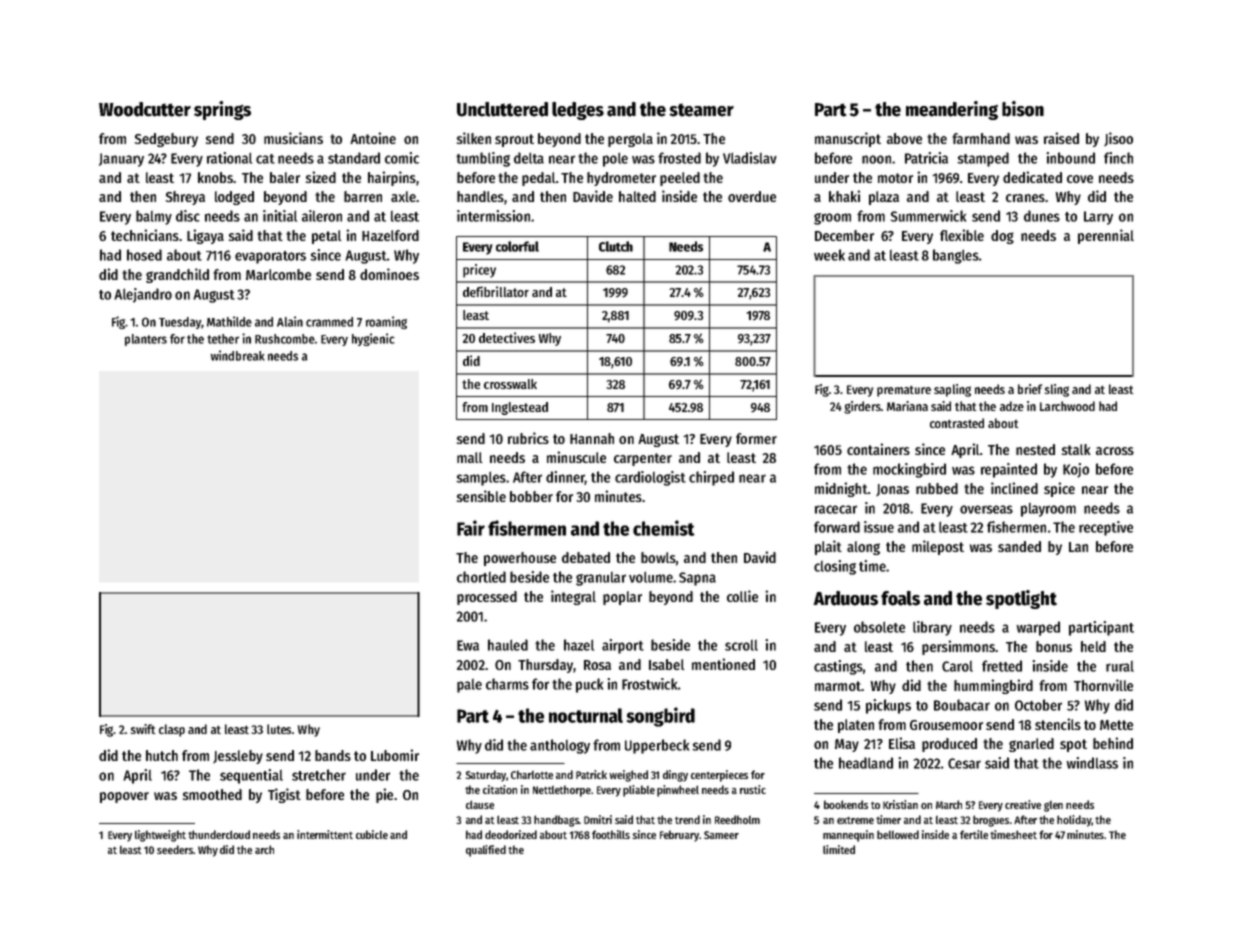  I want to click on rural, so click(1120, 666).
